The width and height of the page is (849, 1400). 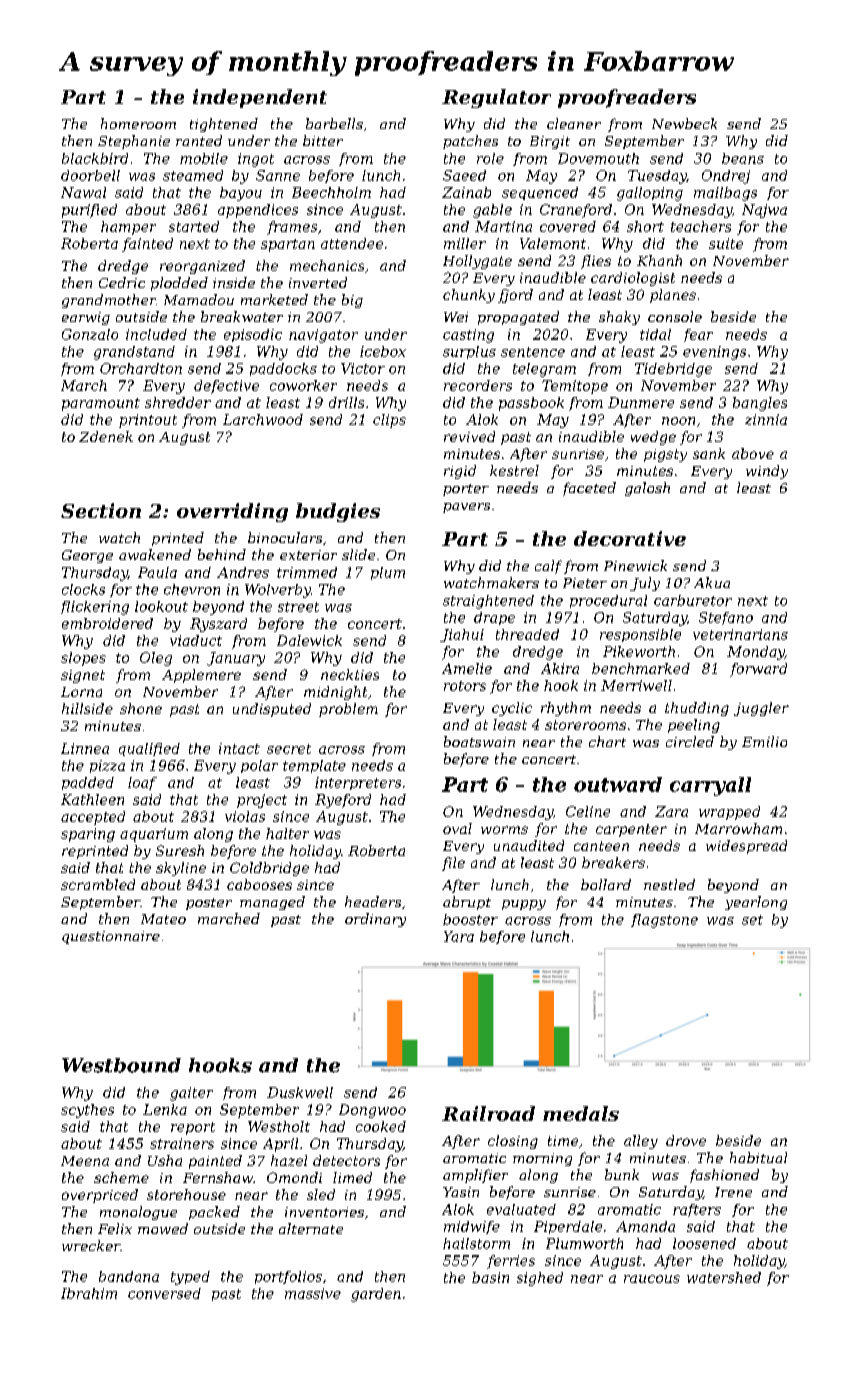 I want to click on bayou, so click(x=241, y=194).
